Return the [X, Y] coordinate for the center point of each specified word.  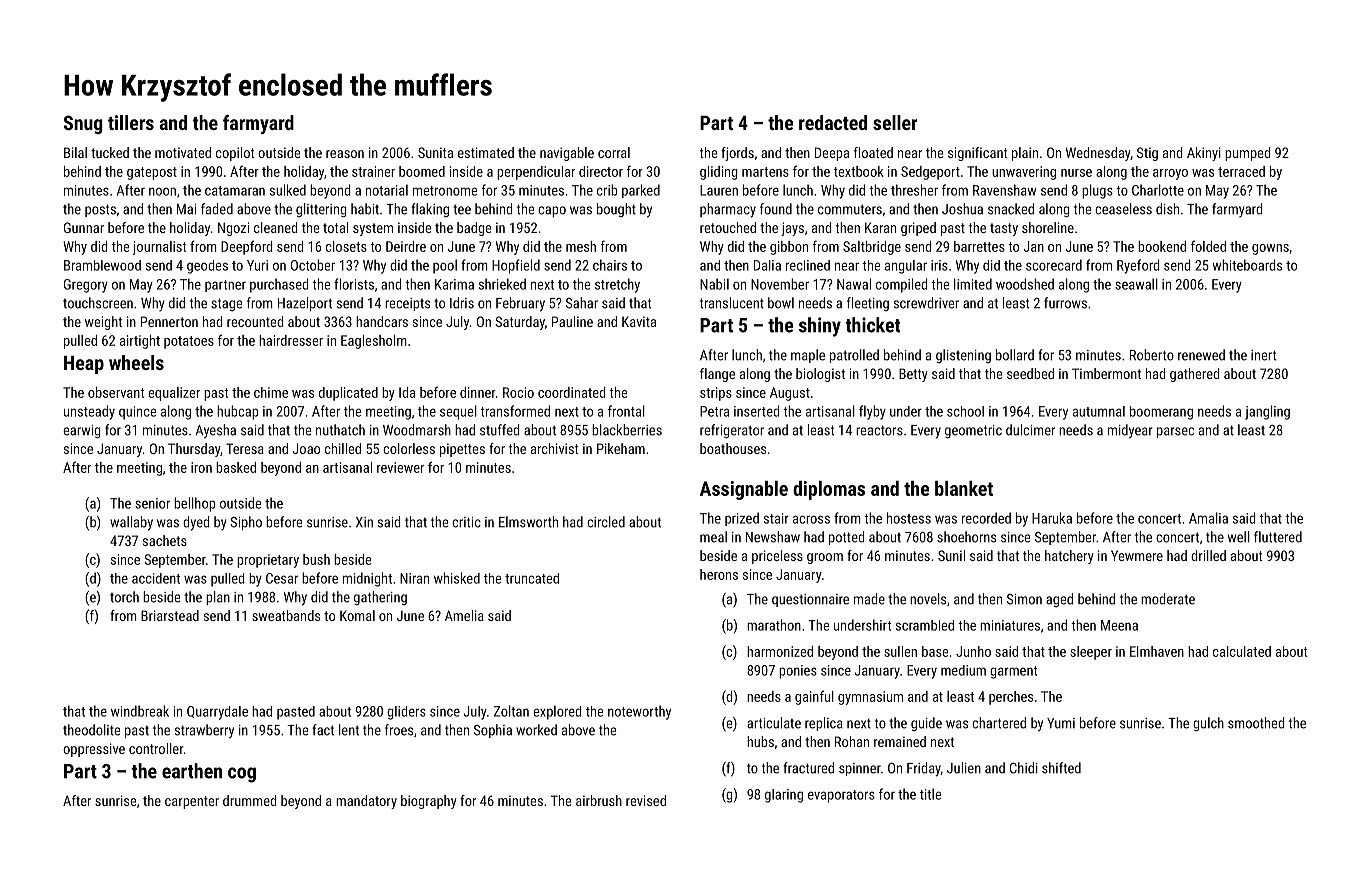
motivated [183, 152]
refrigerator [732, 431]
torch [124, 597]
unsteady [89, 412]
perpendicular [536, 173]
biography [429, 802]
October [313, 265]
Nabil [714, 284]
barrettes [979, 246]
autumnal [1099, 411]
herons [719, 574]
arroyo [1170, 174]
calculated [1242, 651]
